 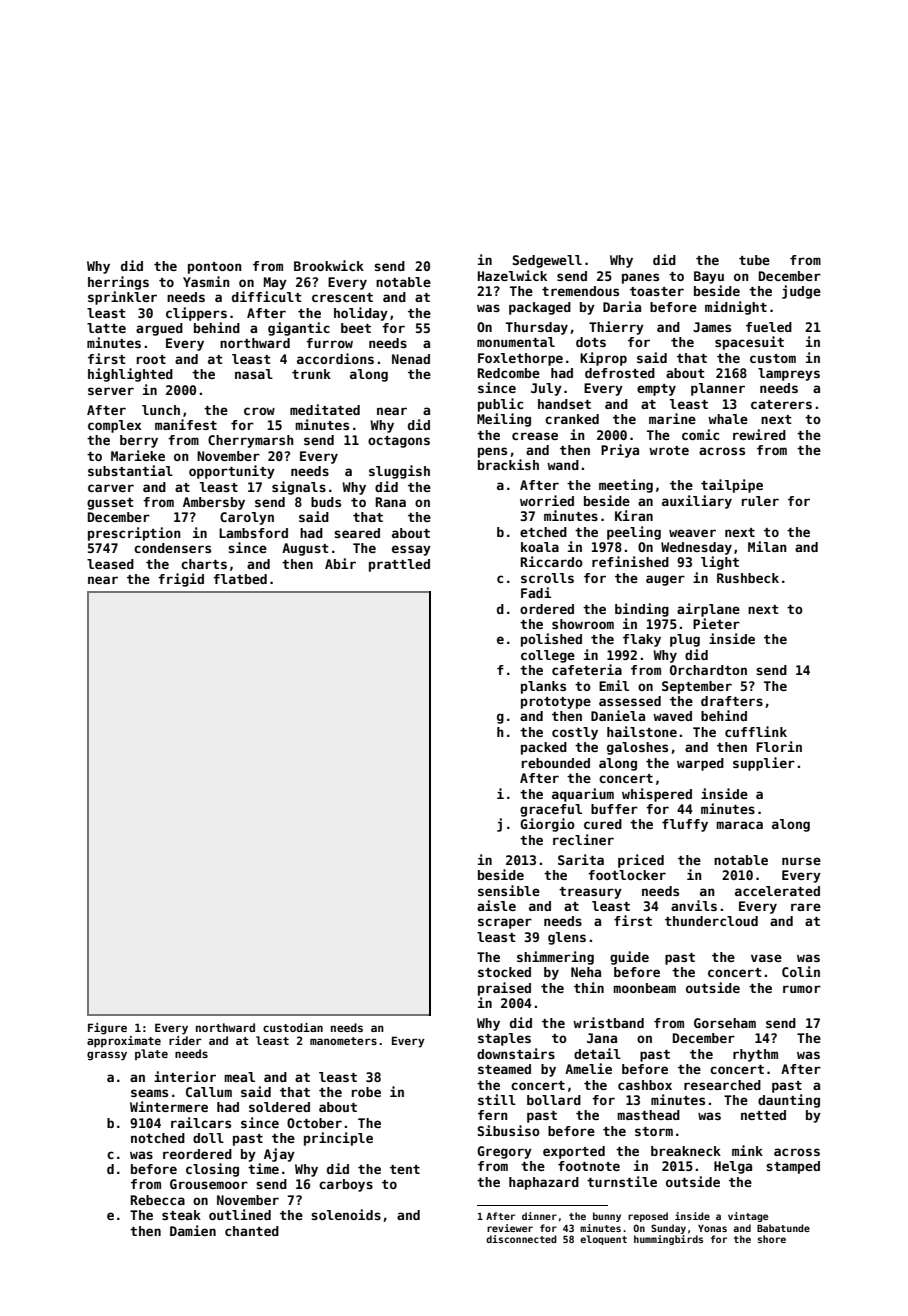 What do you see at coordinates (107, 1029) in the screenshot?
I see `Figure` at bounding box center [107, 1029].
